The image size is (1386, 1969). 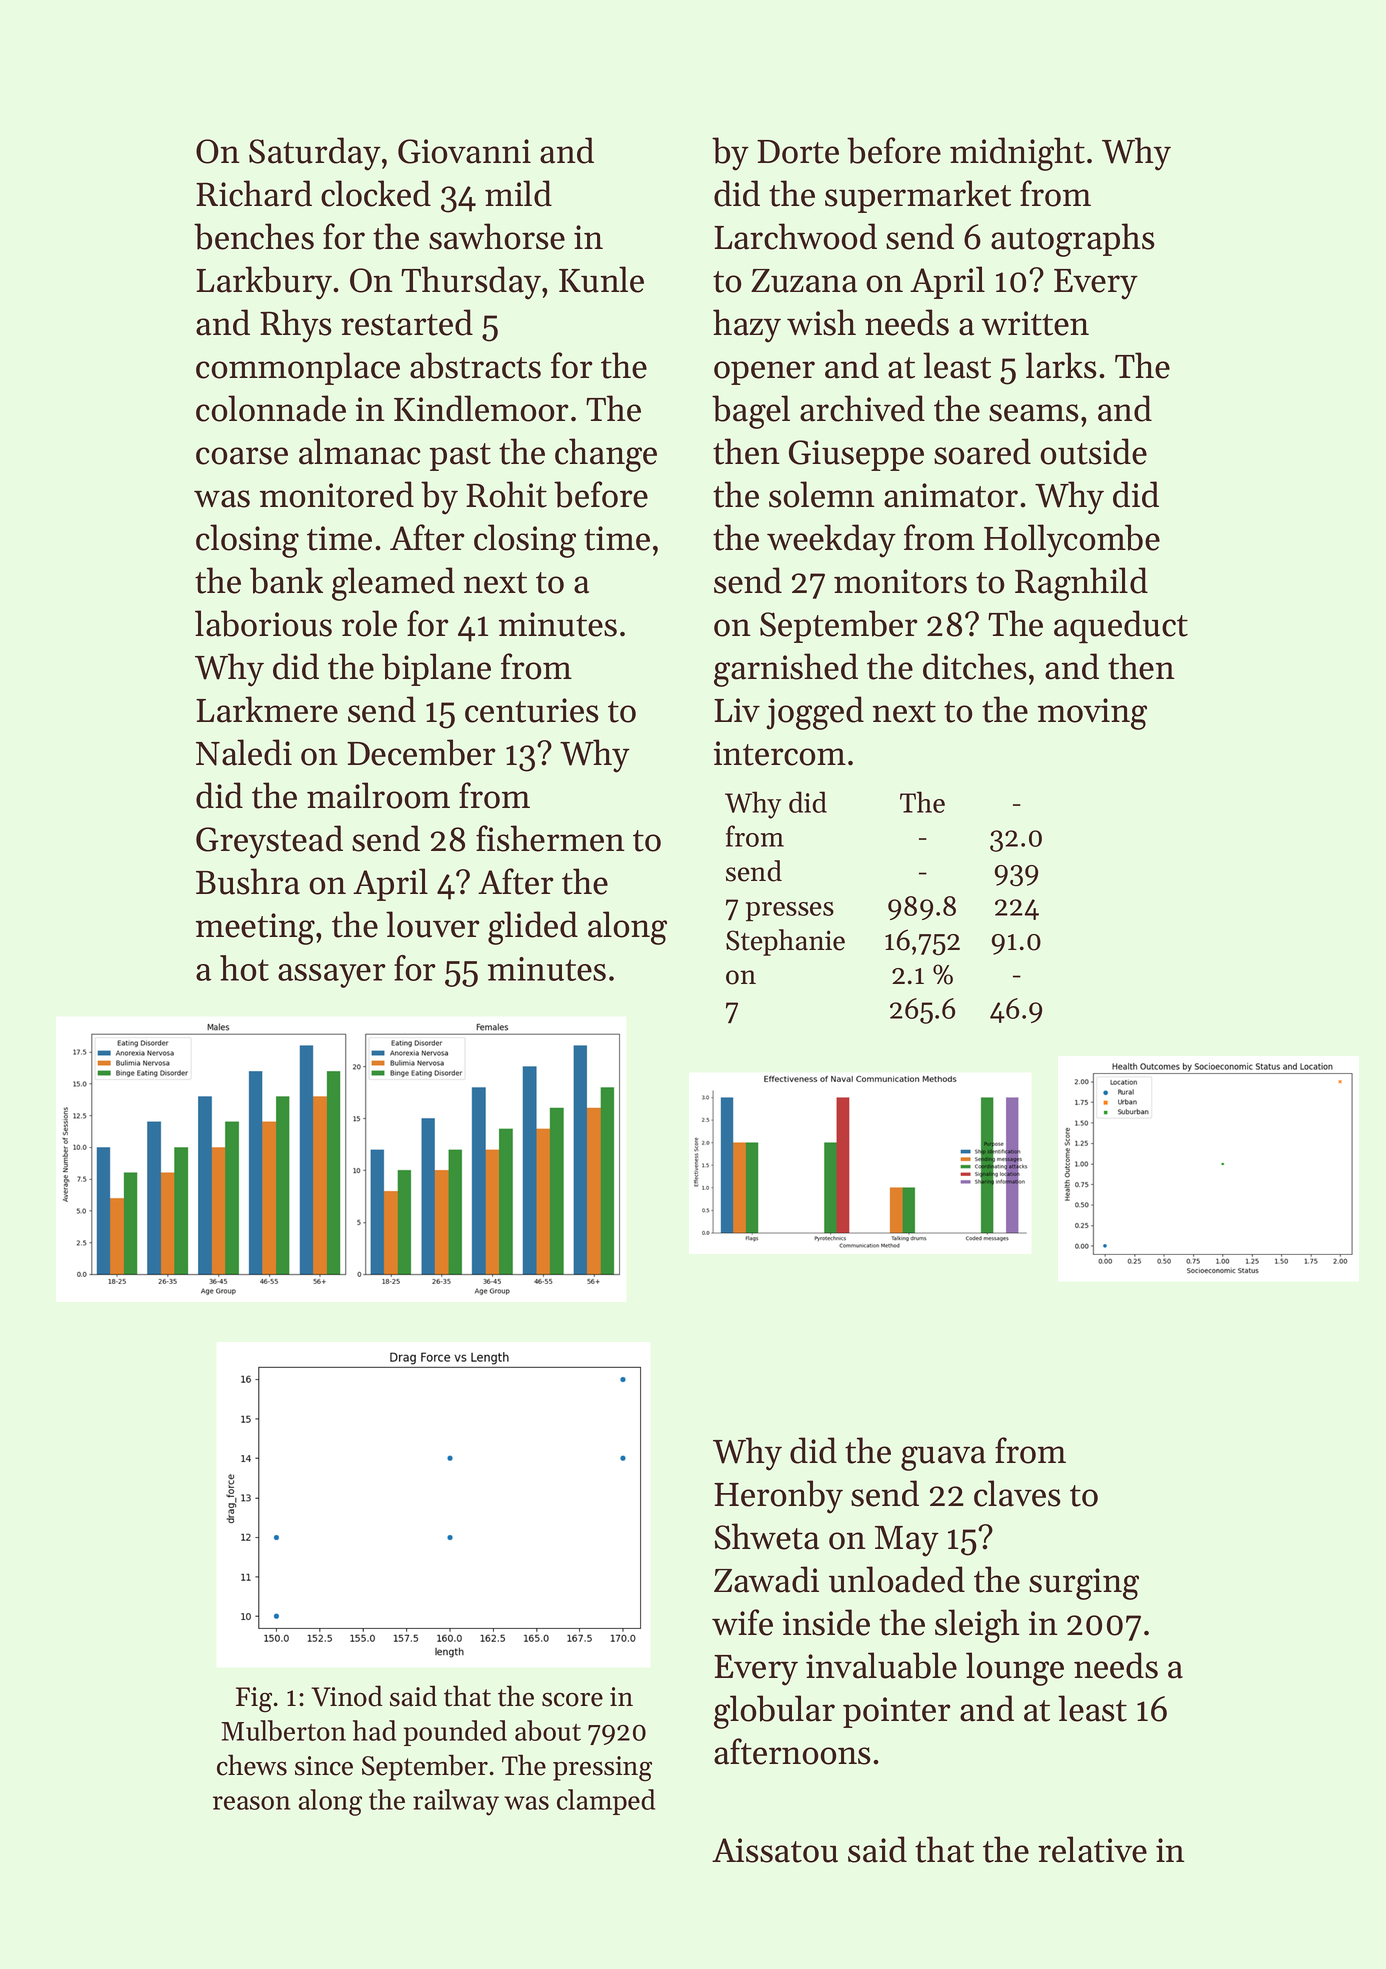 I want to click on Aissatou, so click(x=775, y=1850).
